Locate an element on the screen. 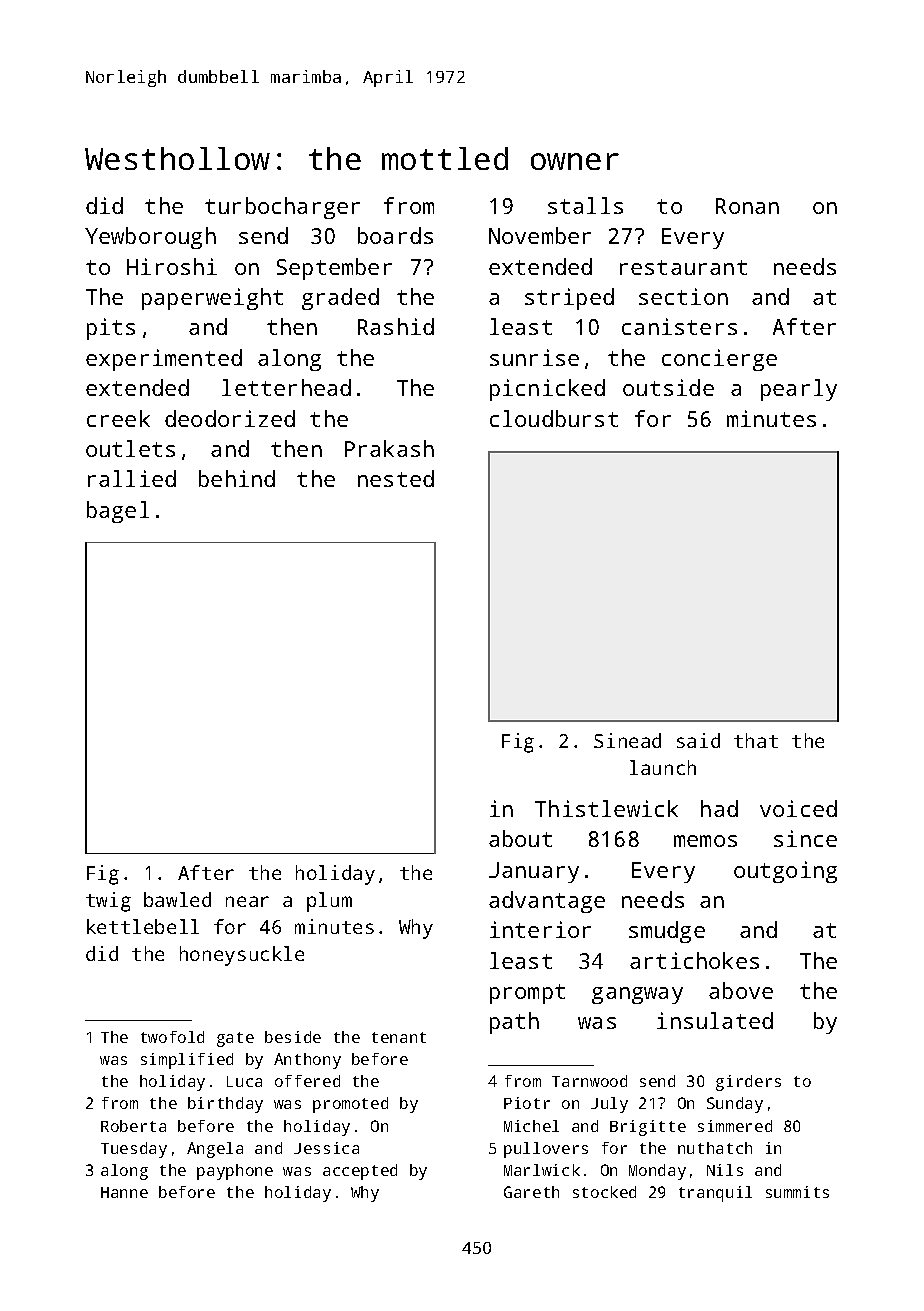 The image size is (924, 1311). bagel is located at coordinates (118, 512).
